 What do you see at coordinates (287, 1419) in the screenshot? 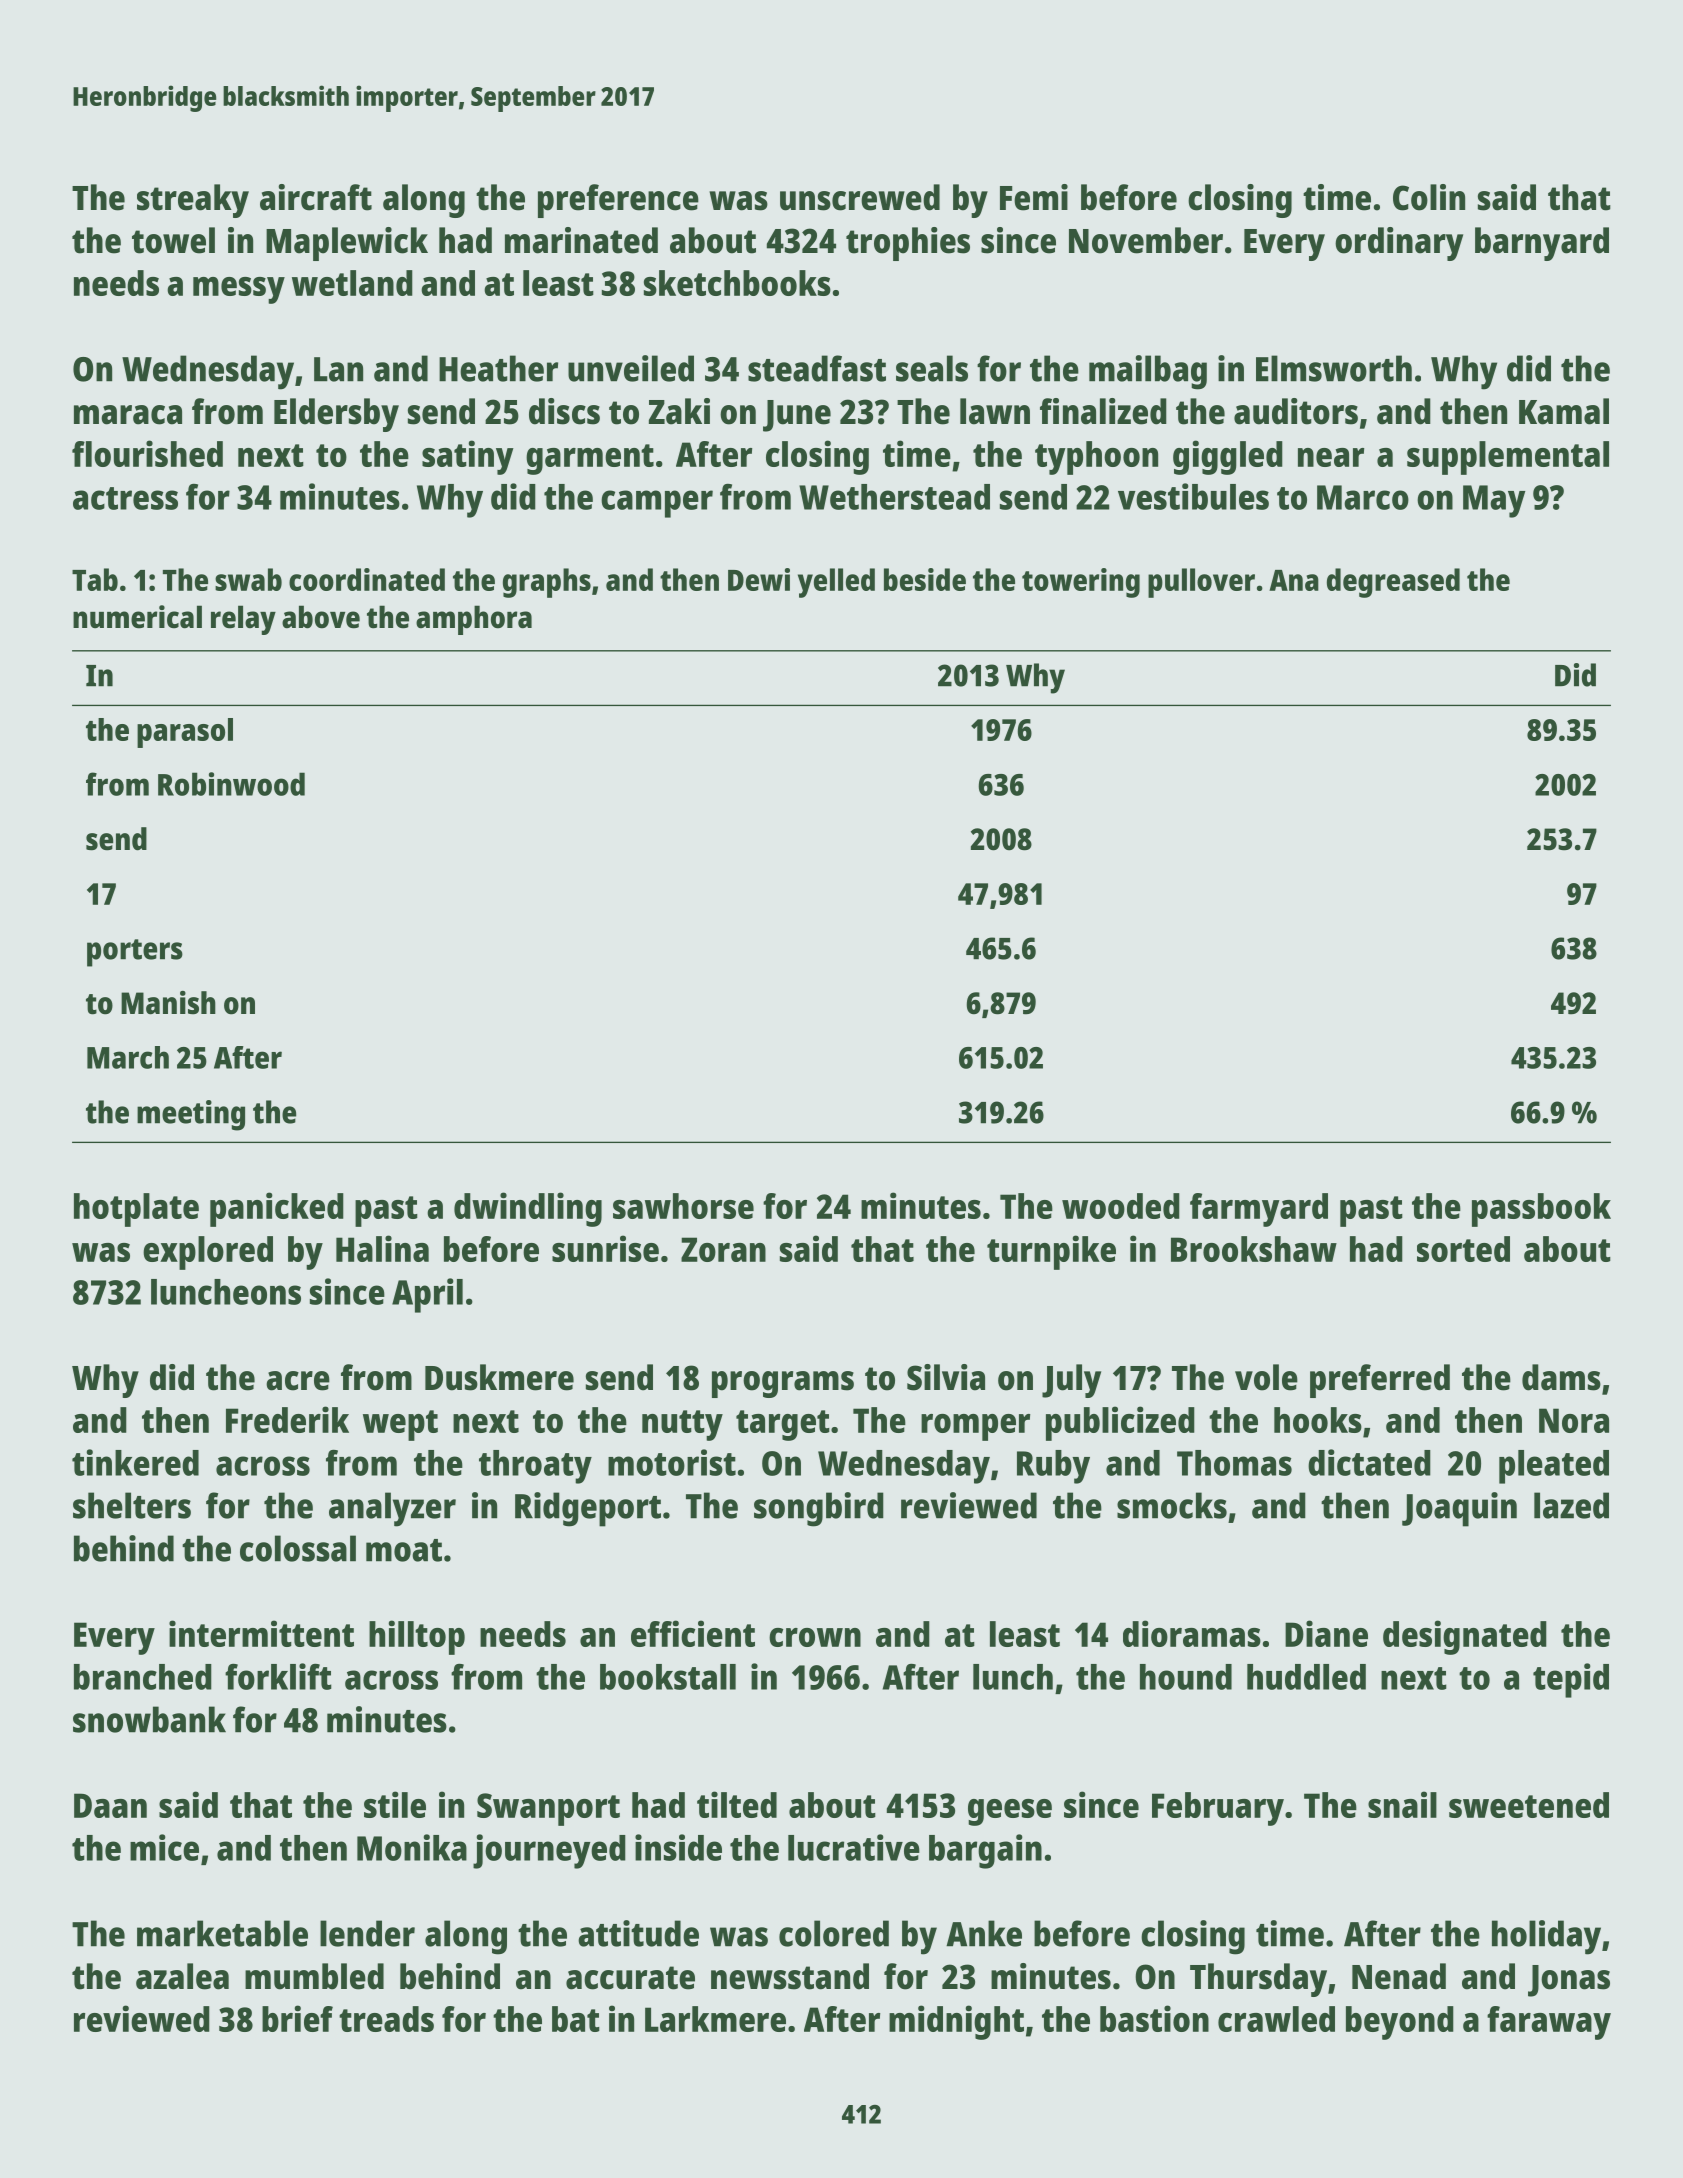
I see `Frederik` at bounding box center [287, 1419].
